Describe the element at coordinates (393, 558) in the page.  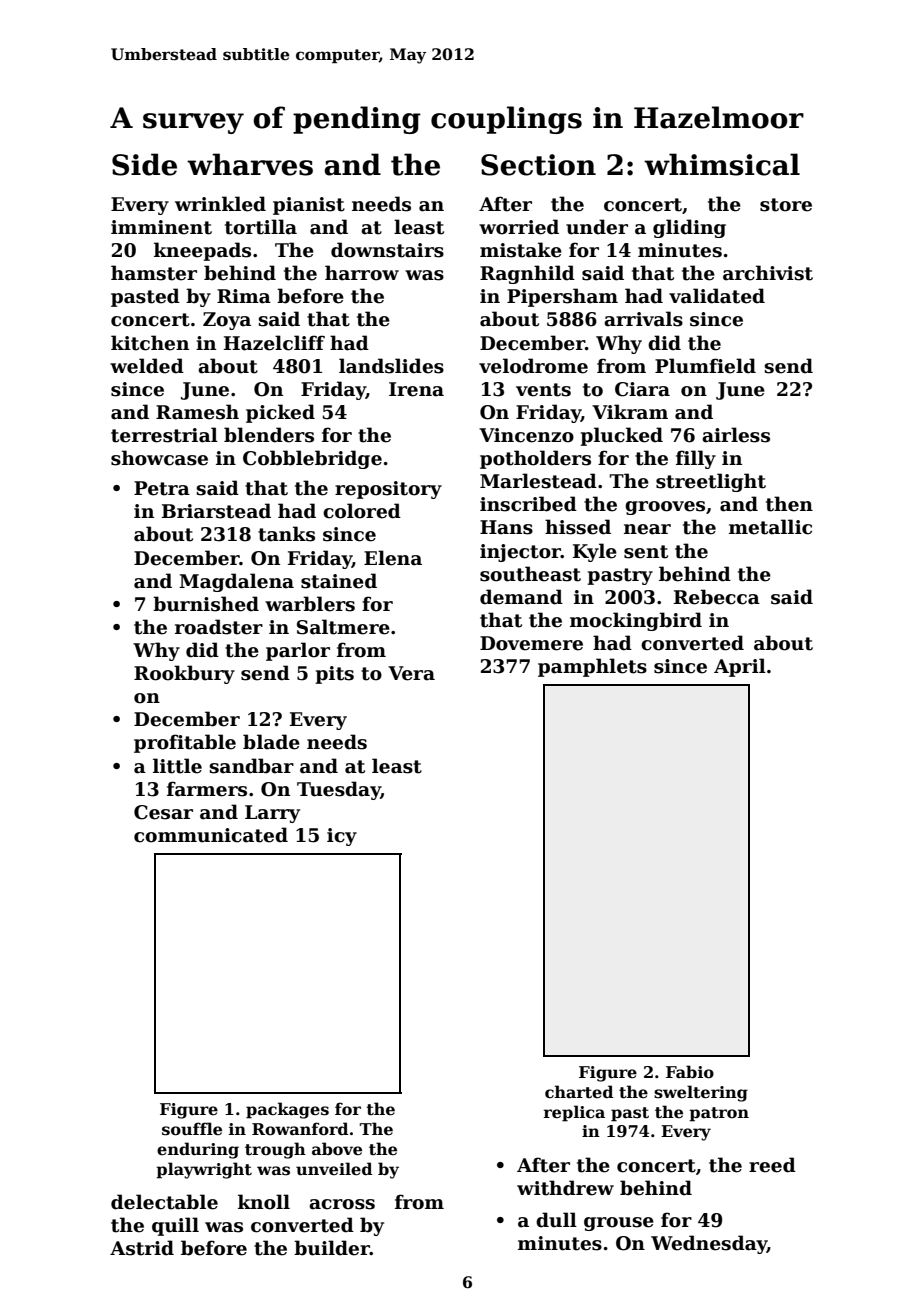
I see `Elena` at that location.
